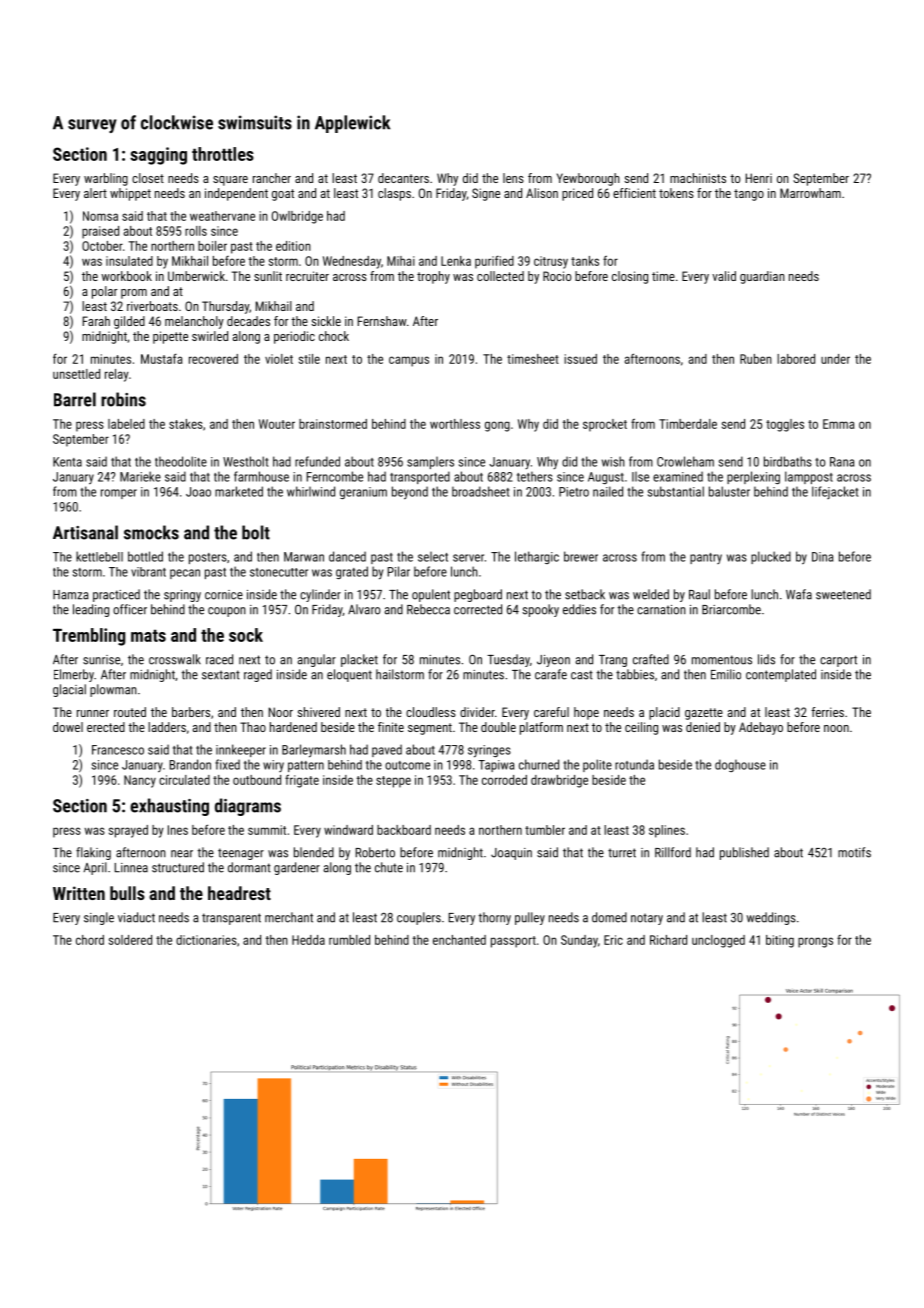 The image size is (924, 1308). Describe the element at coordinates (838, 424) in the screenshot. I see `Emma` at that location.
